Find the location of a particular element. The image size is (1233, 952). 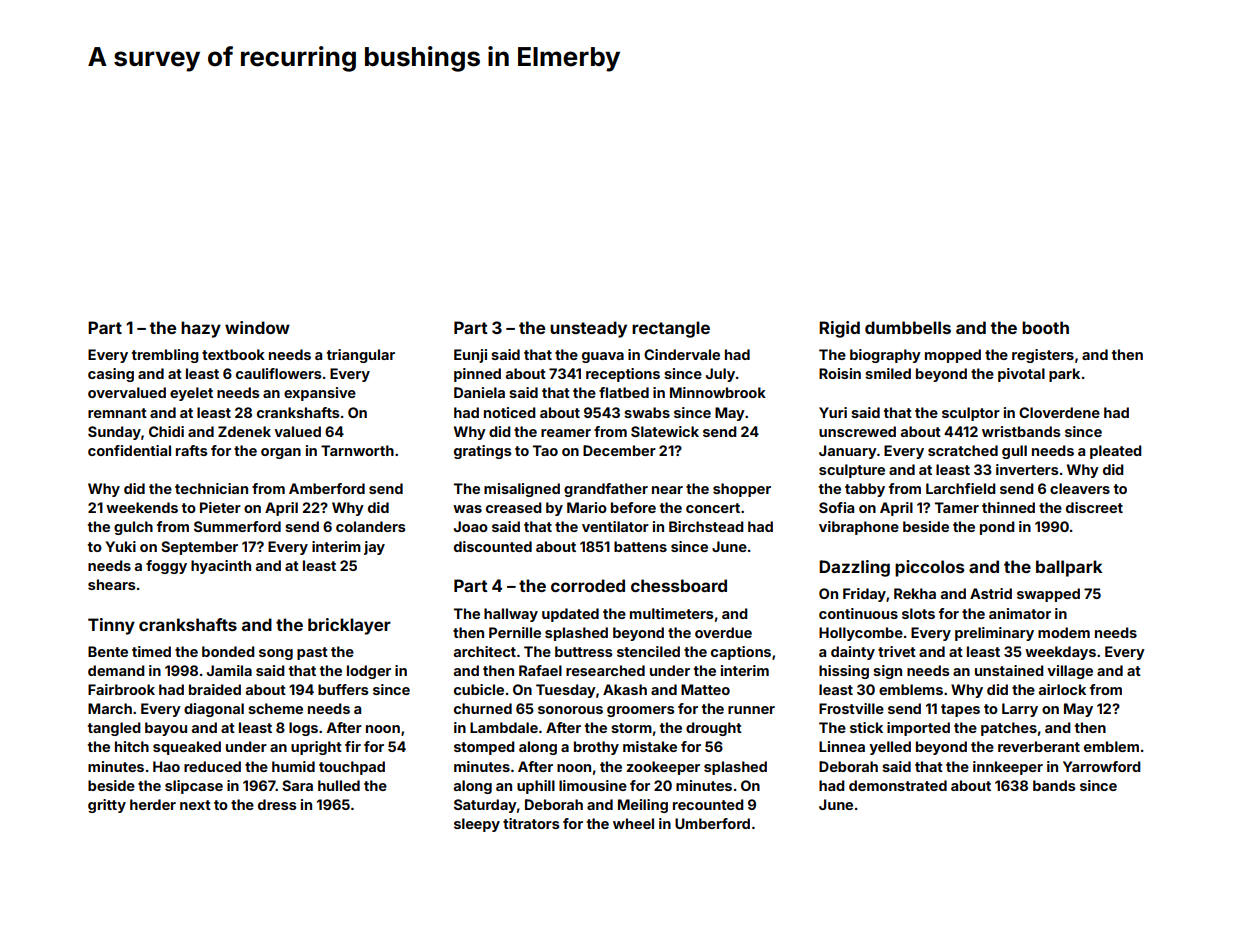

pleated is located at coordinates (1116, 452).
